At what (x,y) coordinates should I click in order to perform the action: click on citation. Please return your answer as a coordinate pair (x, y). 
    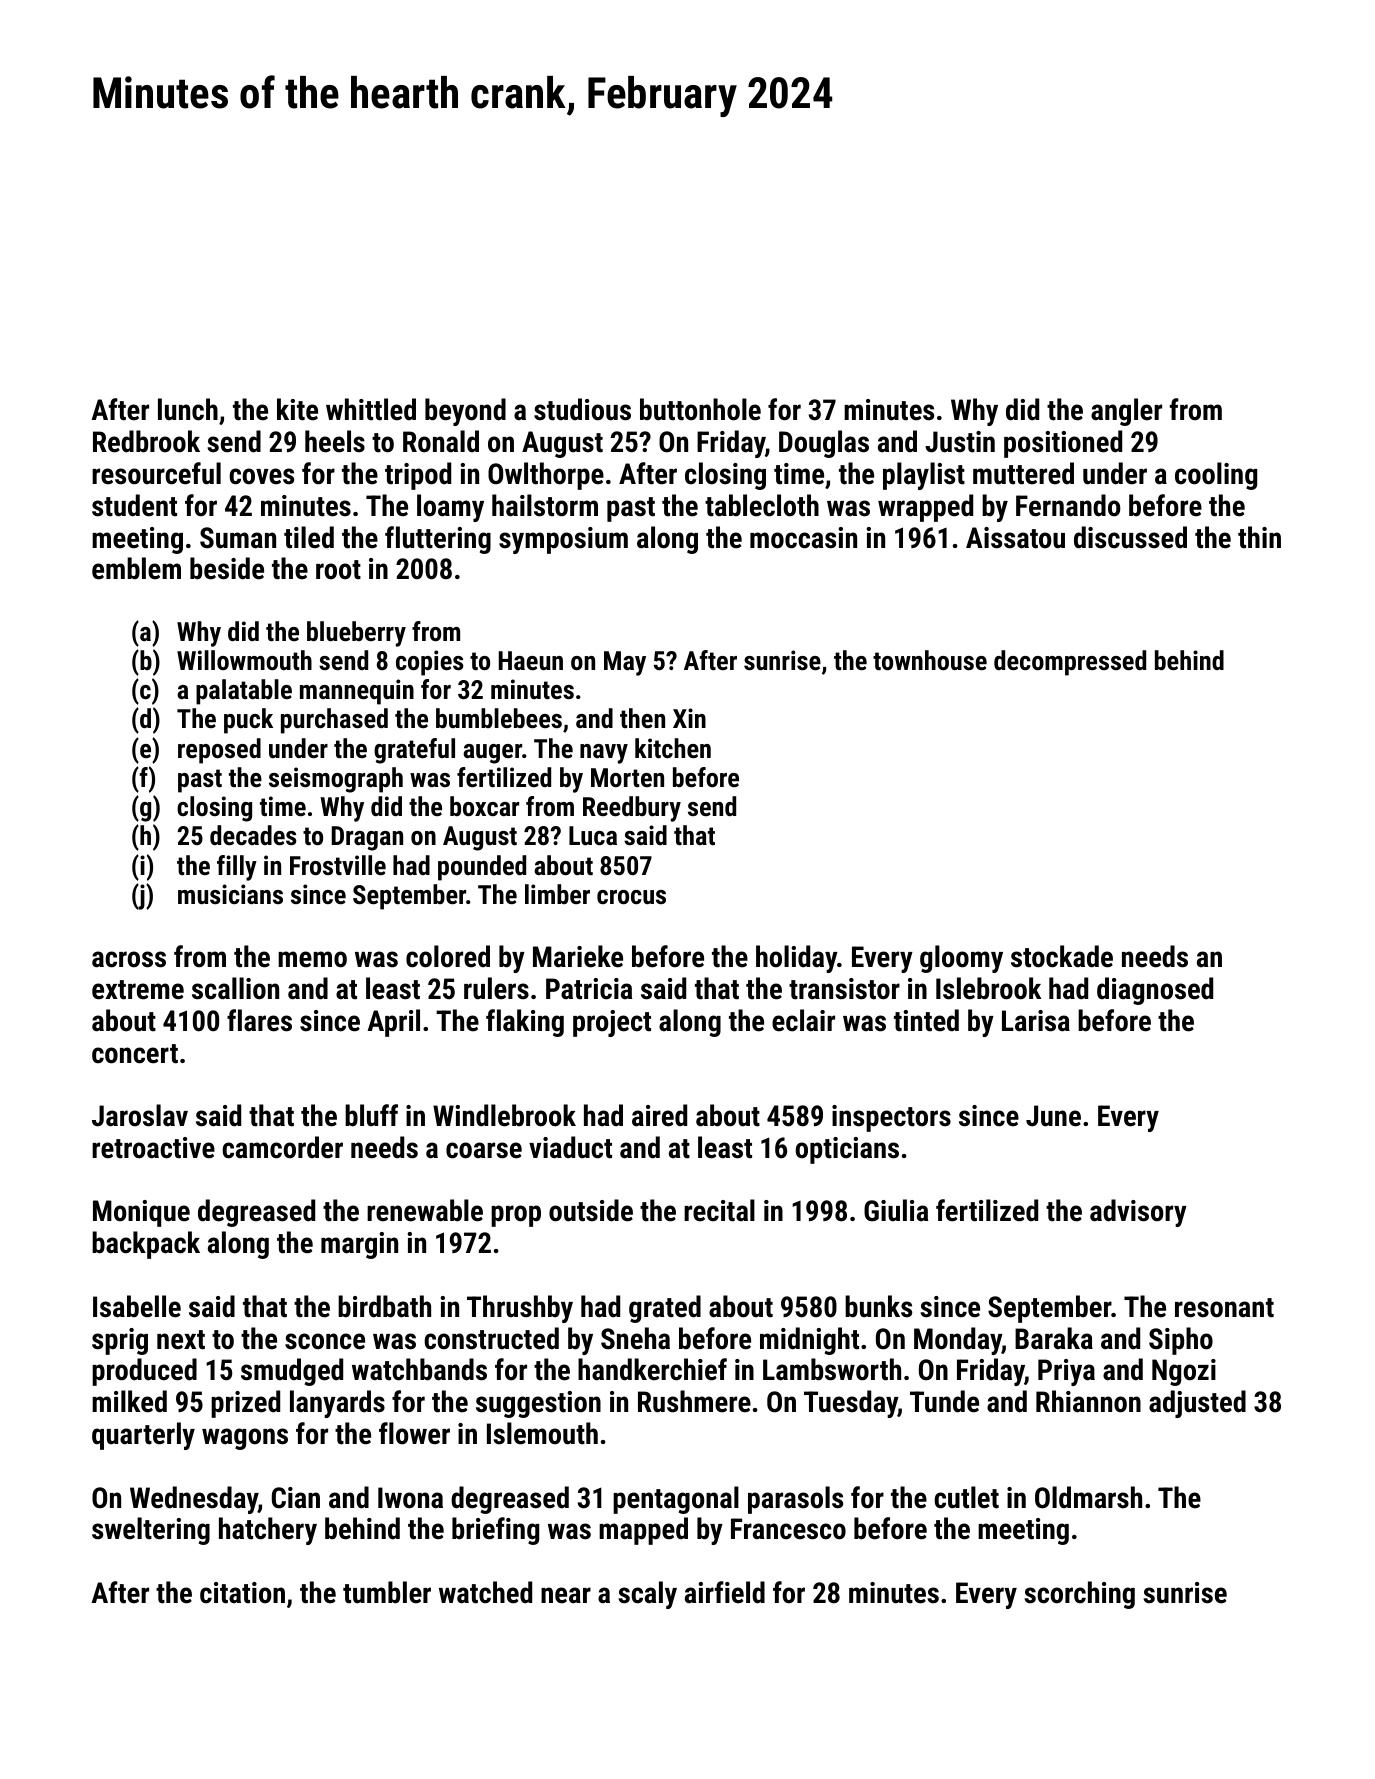
    Looking at the image, I should click on (242, 1593).
